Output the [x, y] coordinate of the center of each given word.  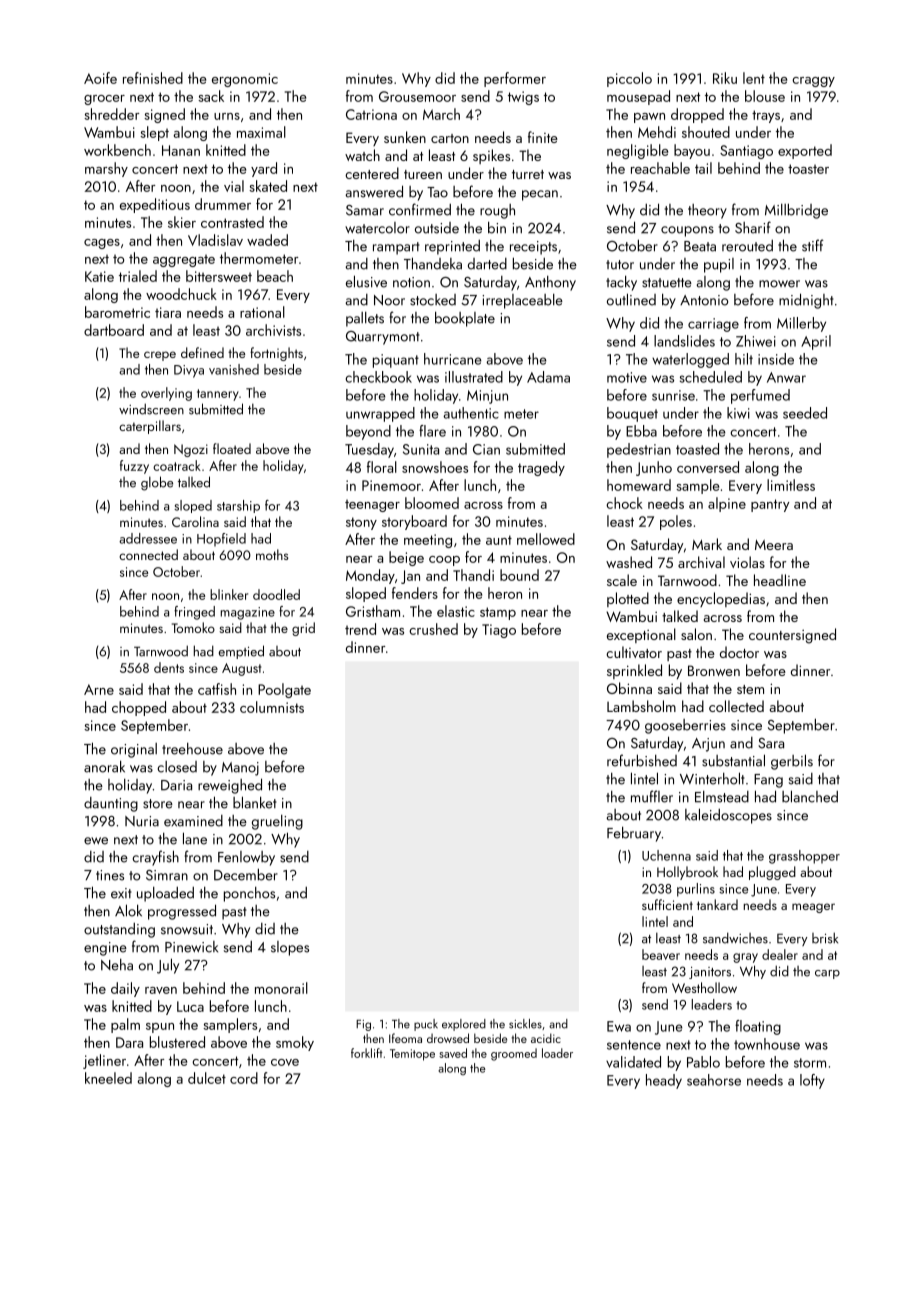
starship [238, 506]
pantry [770, 505]
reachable [660, 168]
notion [411, 282]
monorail [281, 988]
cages [102, 244]
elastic [456, 611]
